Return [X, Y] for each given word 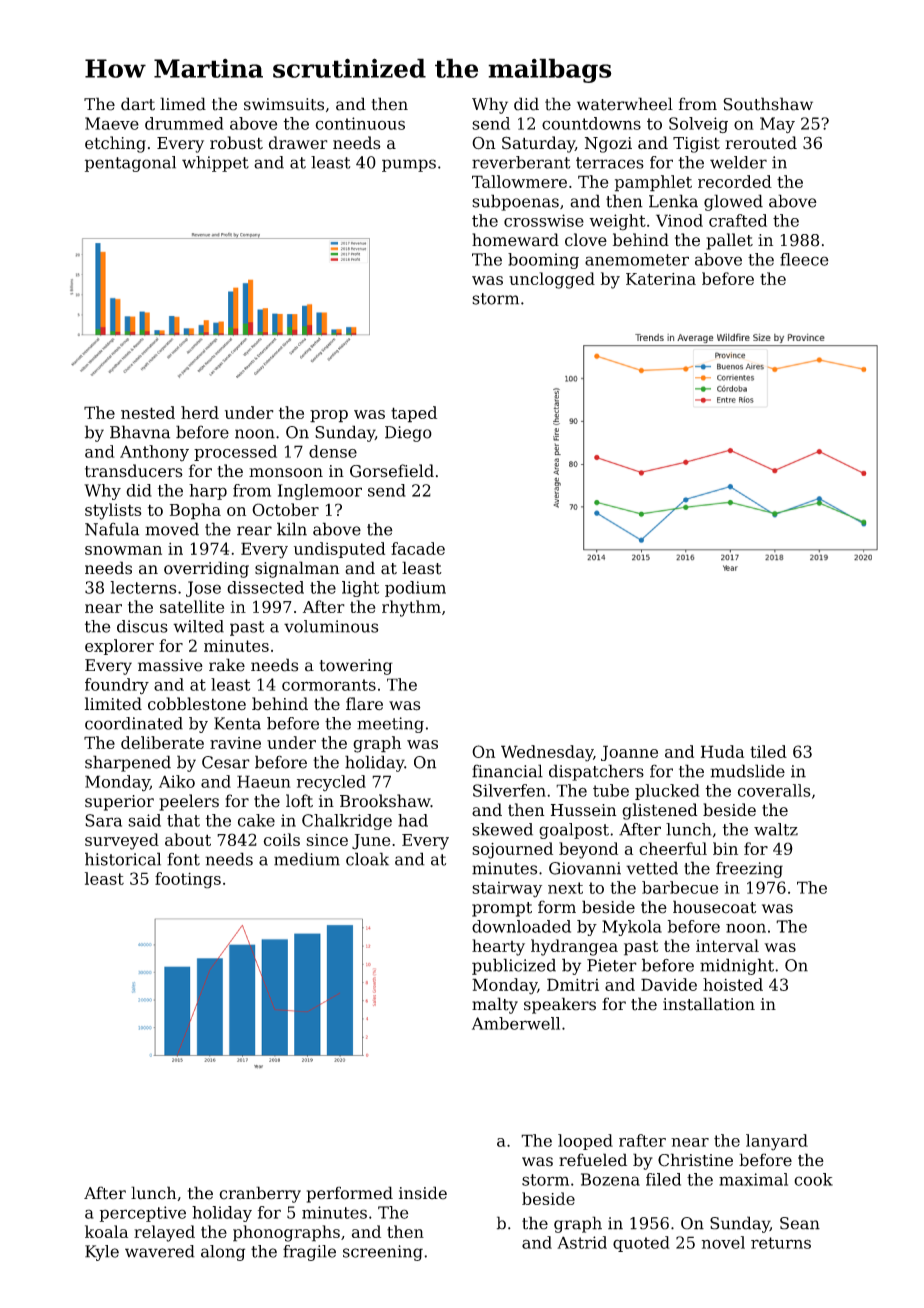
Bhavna [140, 432]
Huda [722, 751]
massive [170, 665]
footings [188, 880]
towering [356, 667]
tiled [768, 751]
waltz [776, 829]
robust [236, 143]
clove [586, 240]
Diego [408, 434]
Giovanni [585, 868]
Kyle [102, 1253]
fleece [804, 259]
